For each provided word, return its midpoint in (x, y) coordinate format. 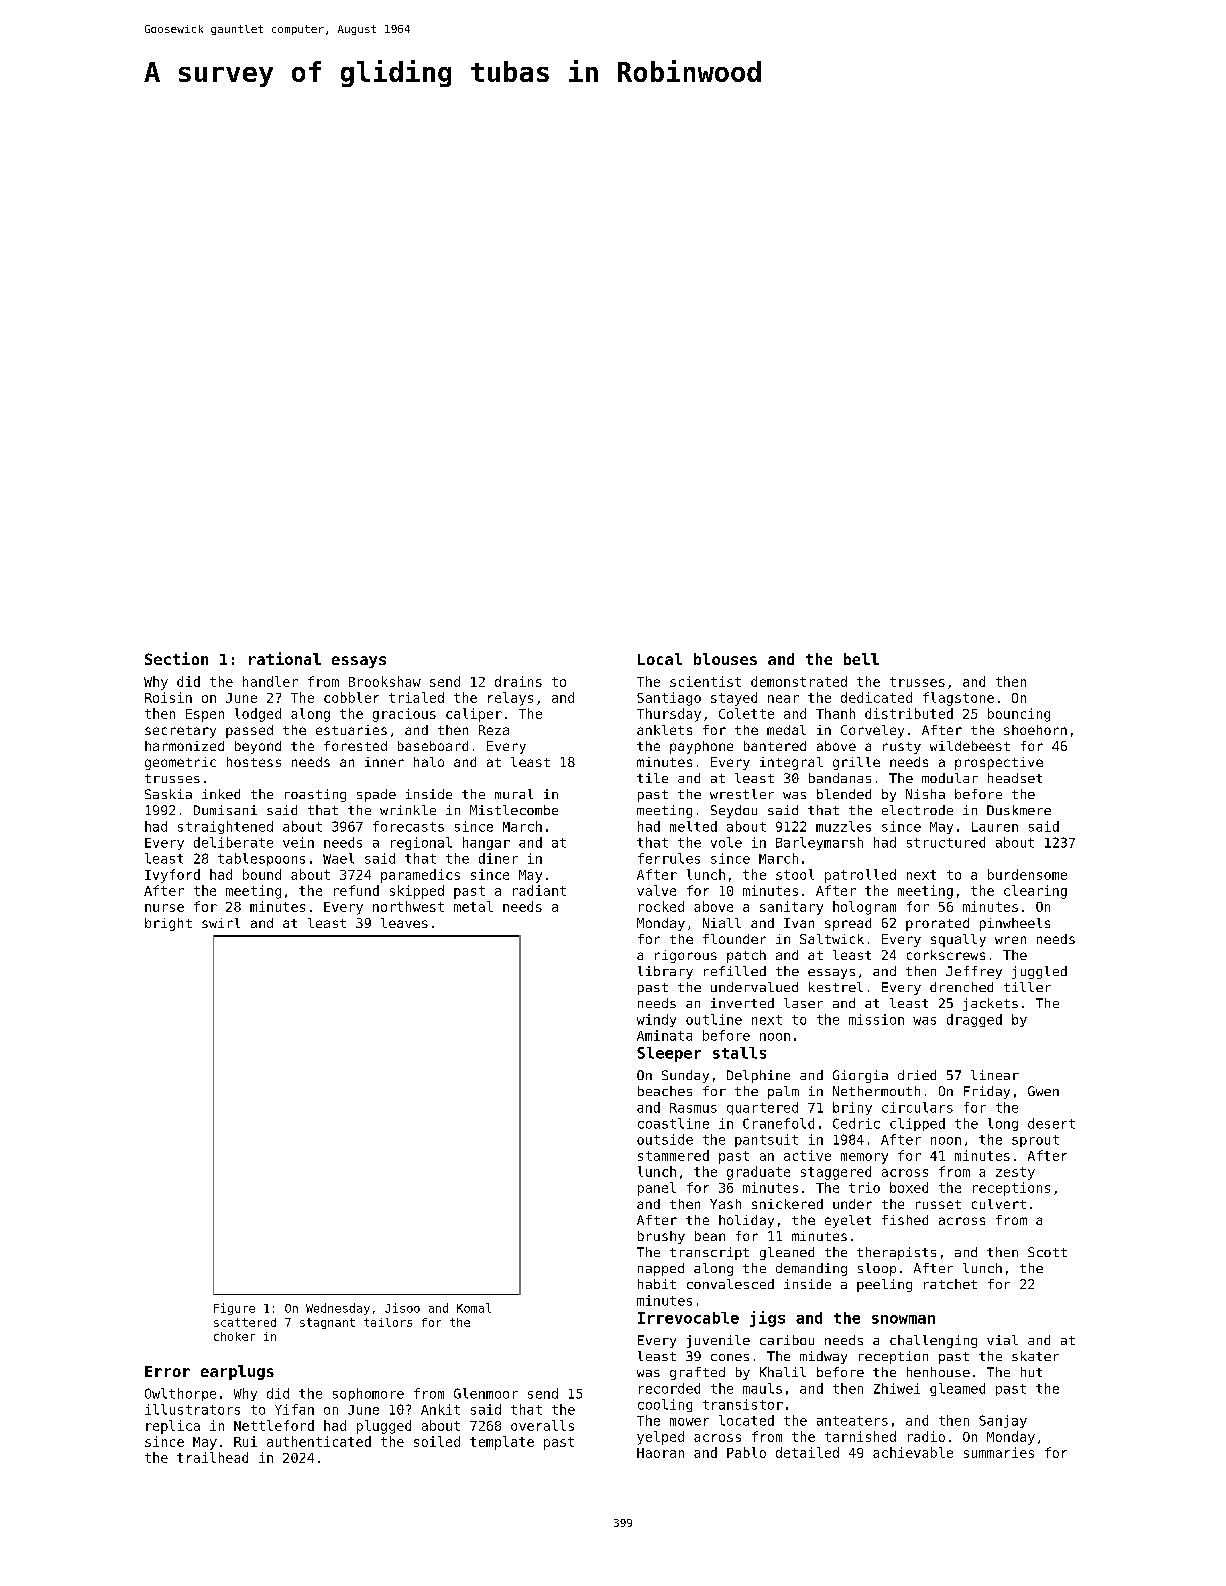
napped (661, 1269)
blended (844, 794)
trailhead (212, 1457)
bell (861, 659)
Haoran (660, 1453)
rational (285, 658)
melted (693, 826)
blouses (725, 659)
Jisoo (402, 1308)
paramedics (420, 876)
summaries (999, 1452)
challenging (933, 1341)
